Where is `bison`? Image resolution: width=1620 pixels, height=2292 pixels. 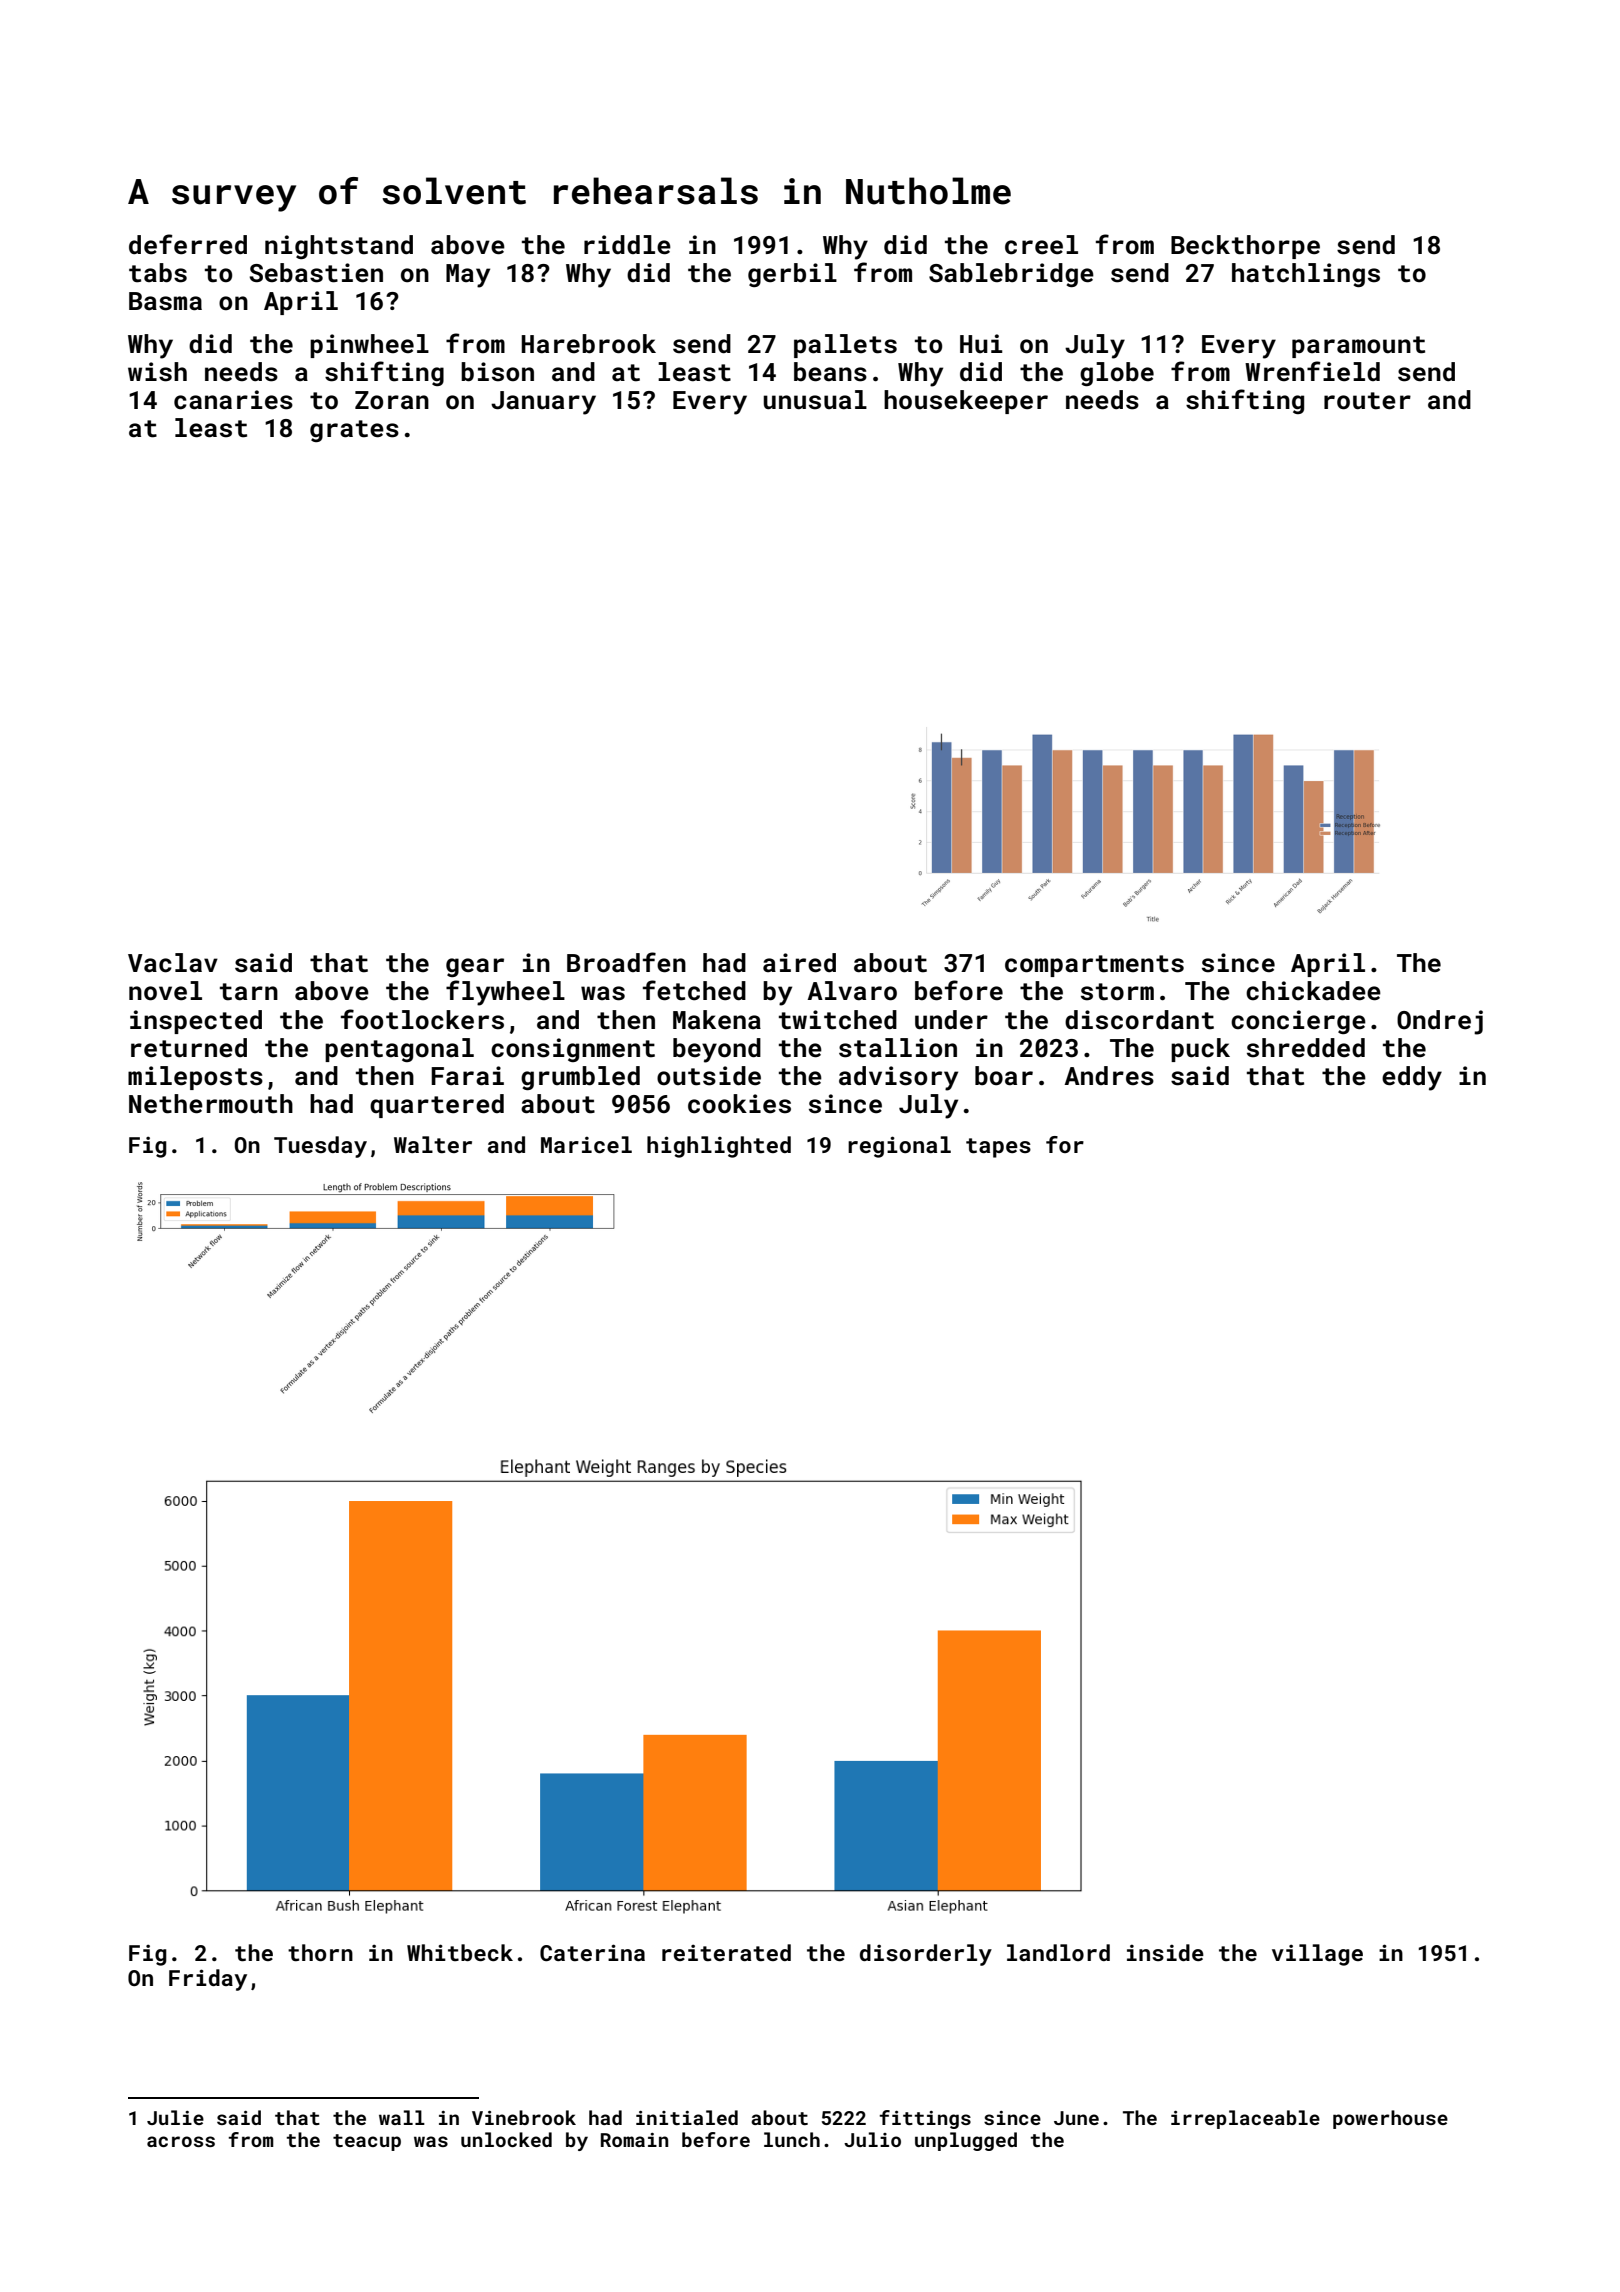 bison is located at coordinates (497, 372).
